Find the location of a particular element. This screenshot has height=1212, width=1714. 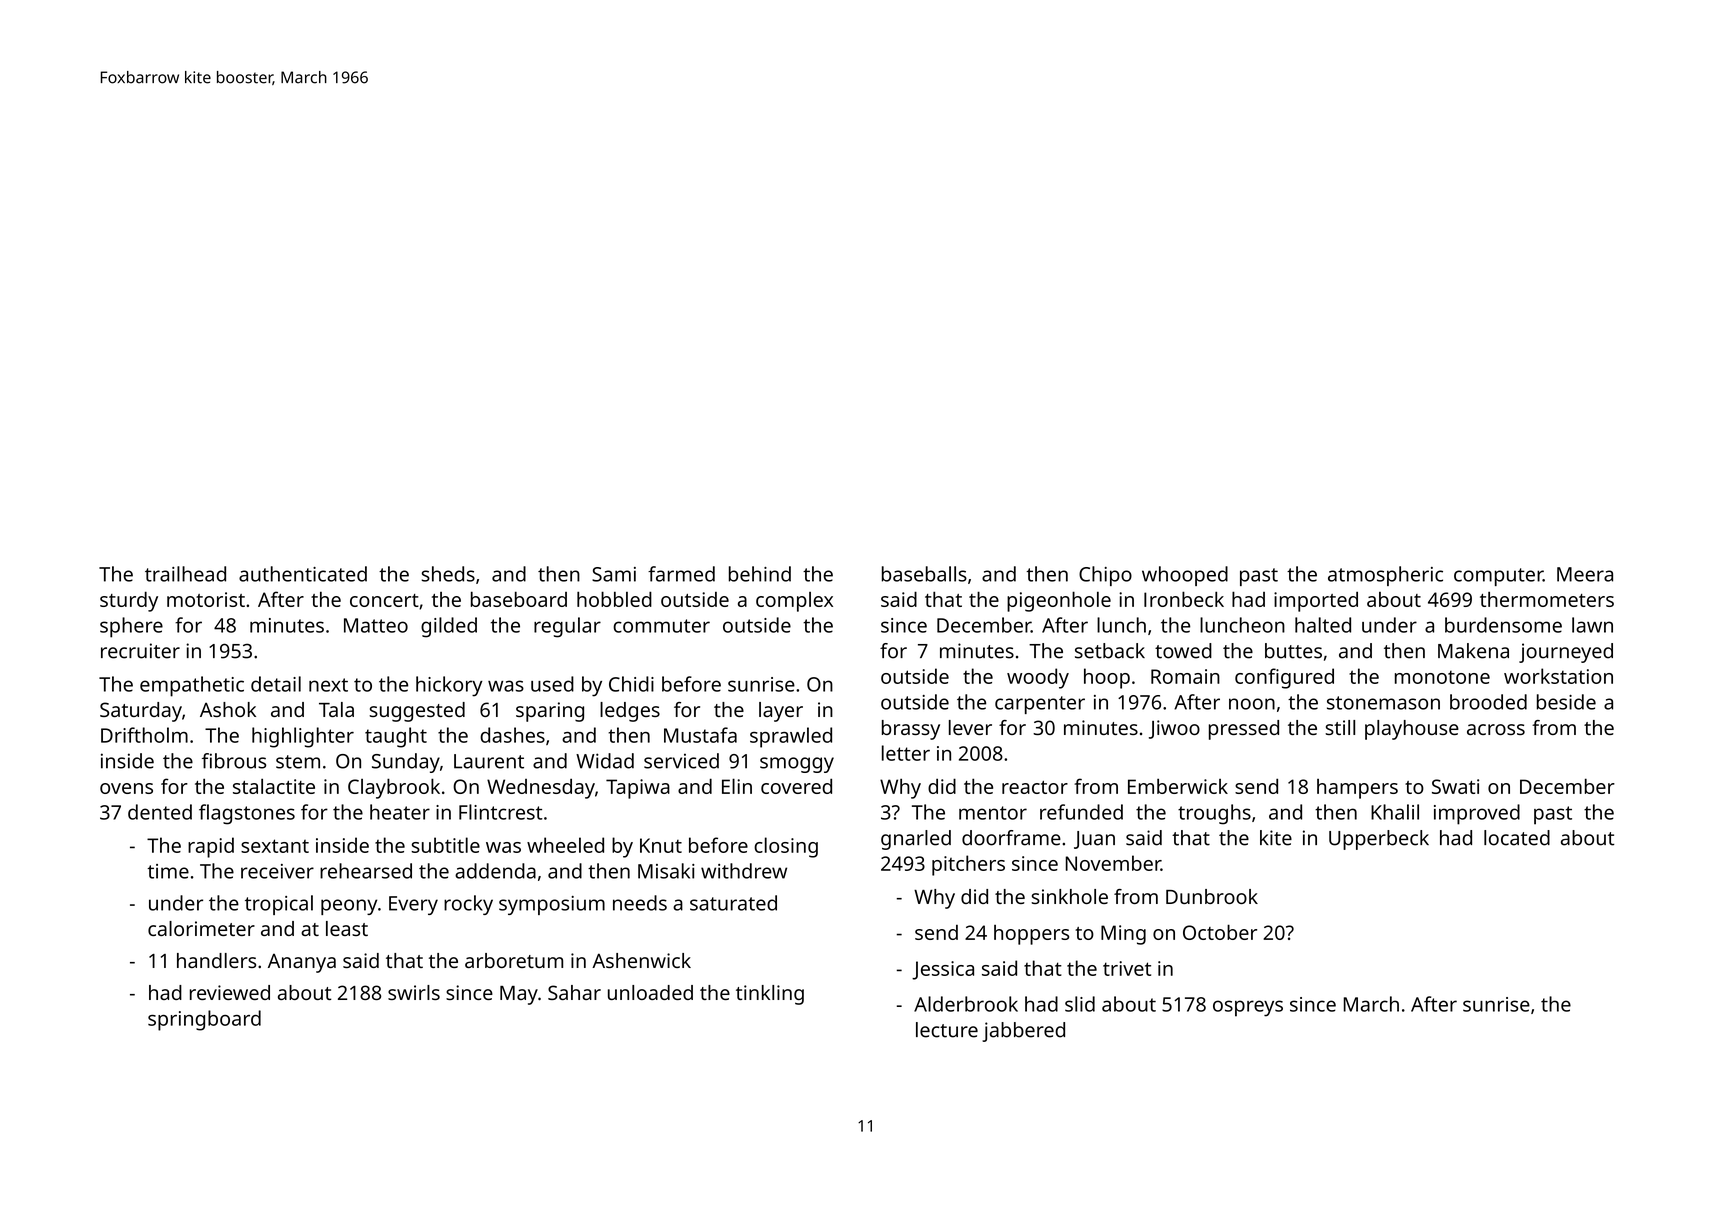

jabbered is located at coordinates (1023, 1032).
